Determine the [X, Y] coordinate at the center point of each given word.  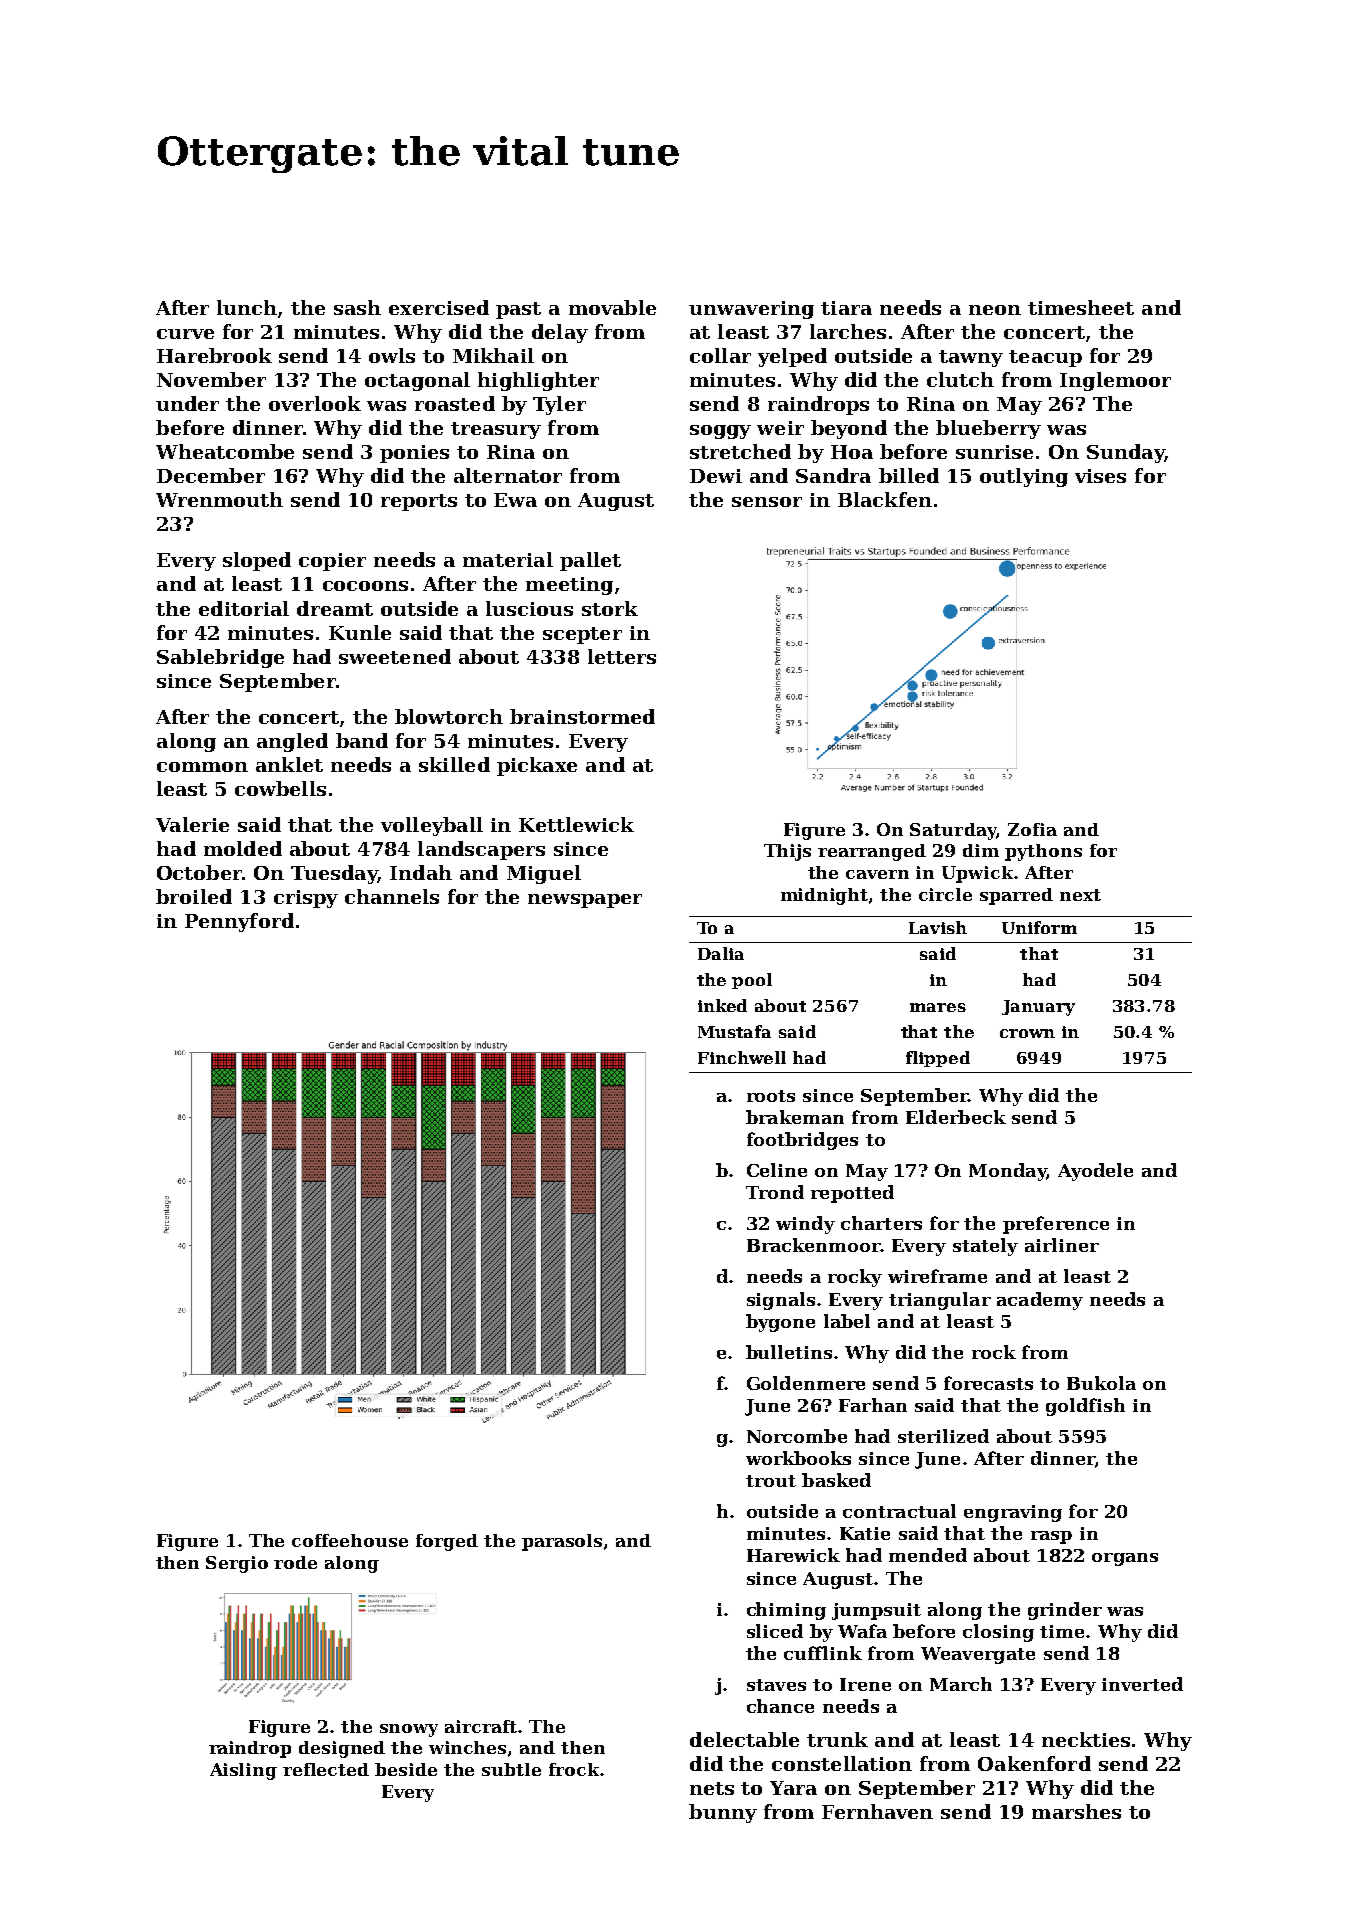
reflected [326, 1769]
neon [995, 310]
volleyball [432, 826]
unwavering [751, 310]
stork [610, 608]
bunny [723, 1813]
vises [1100, 476]
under [187, 403]
